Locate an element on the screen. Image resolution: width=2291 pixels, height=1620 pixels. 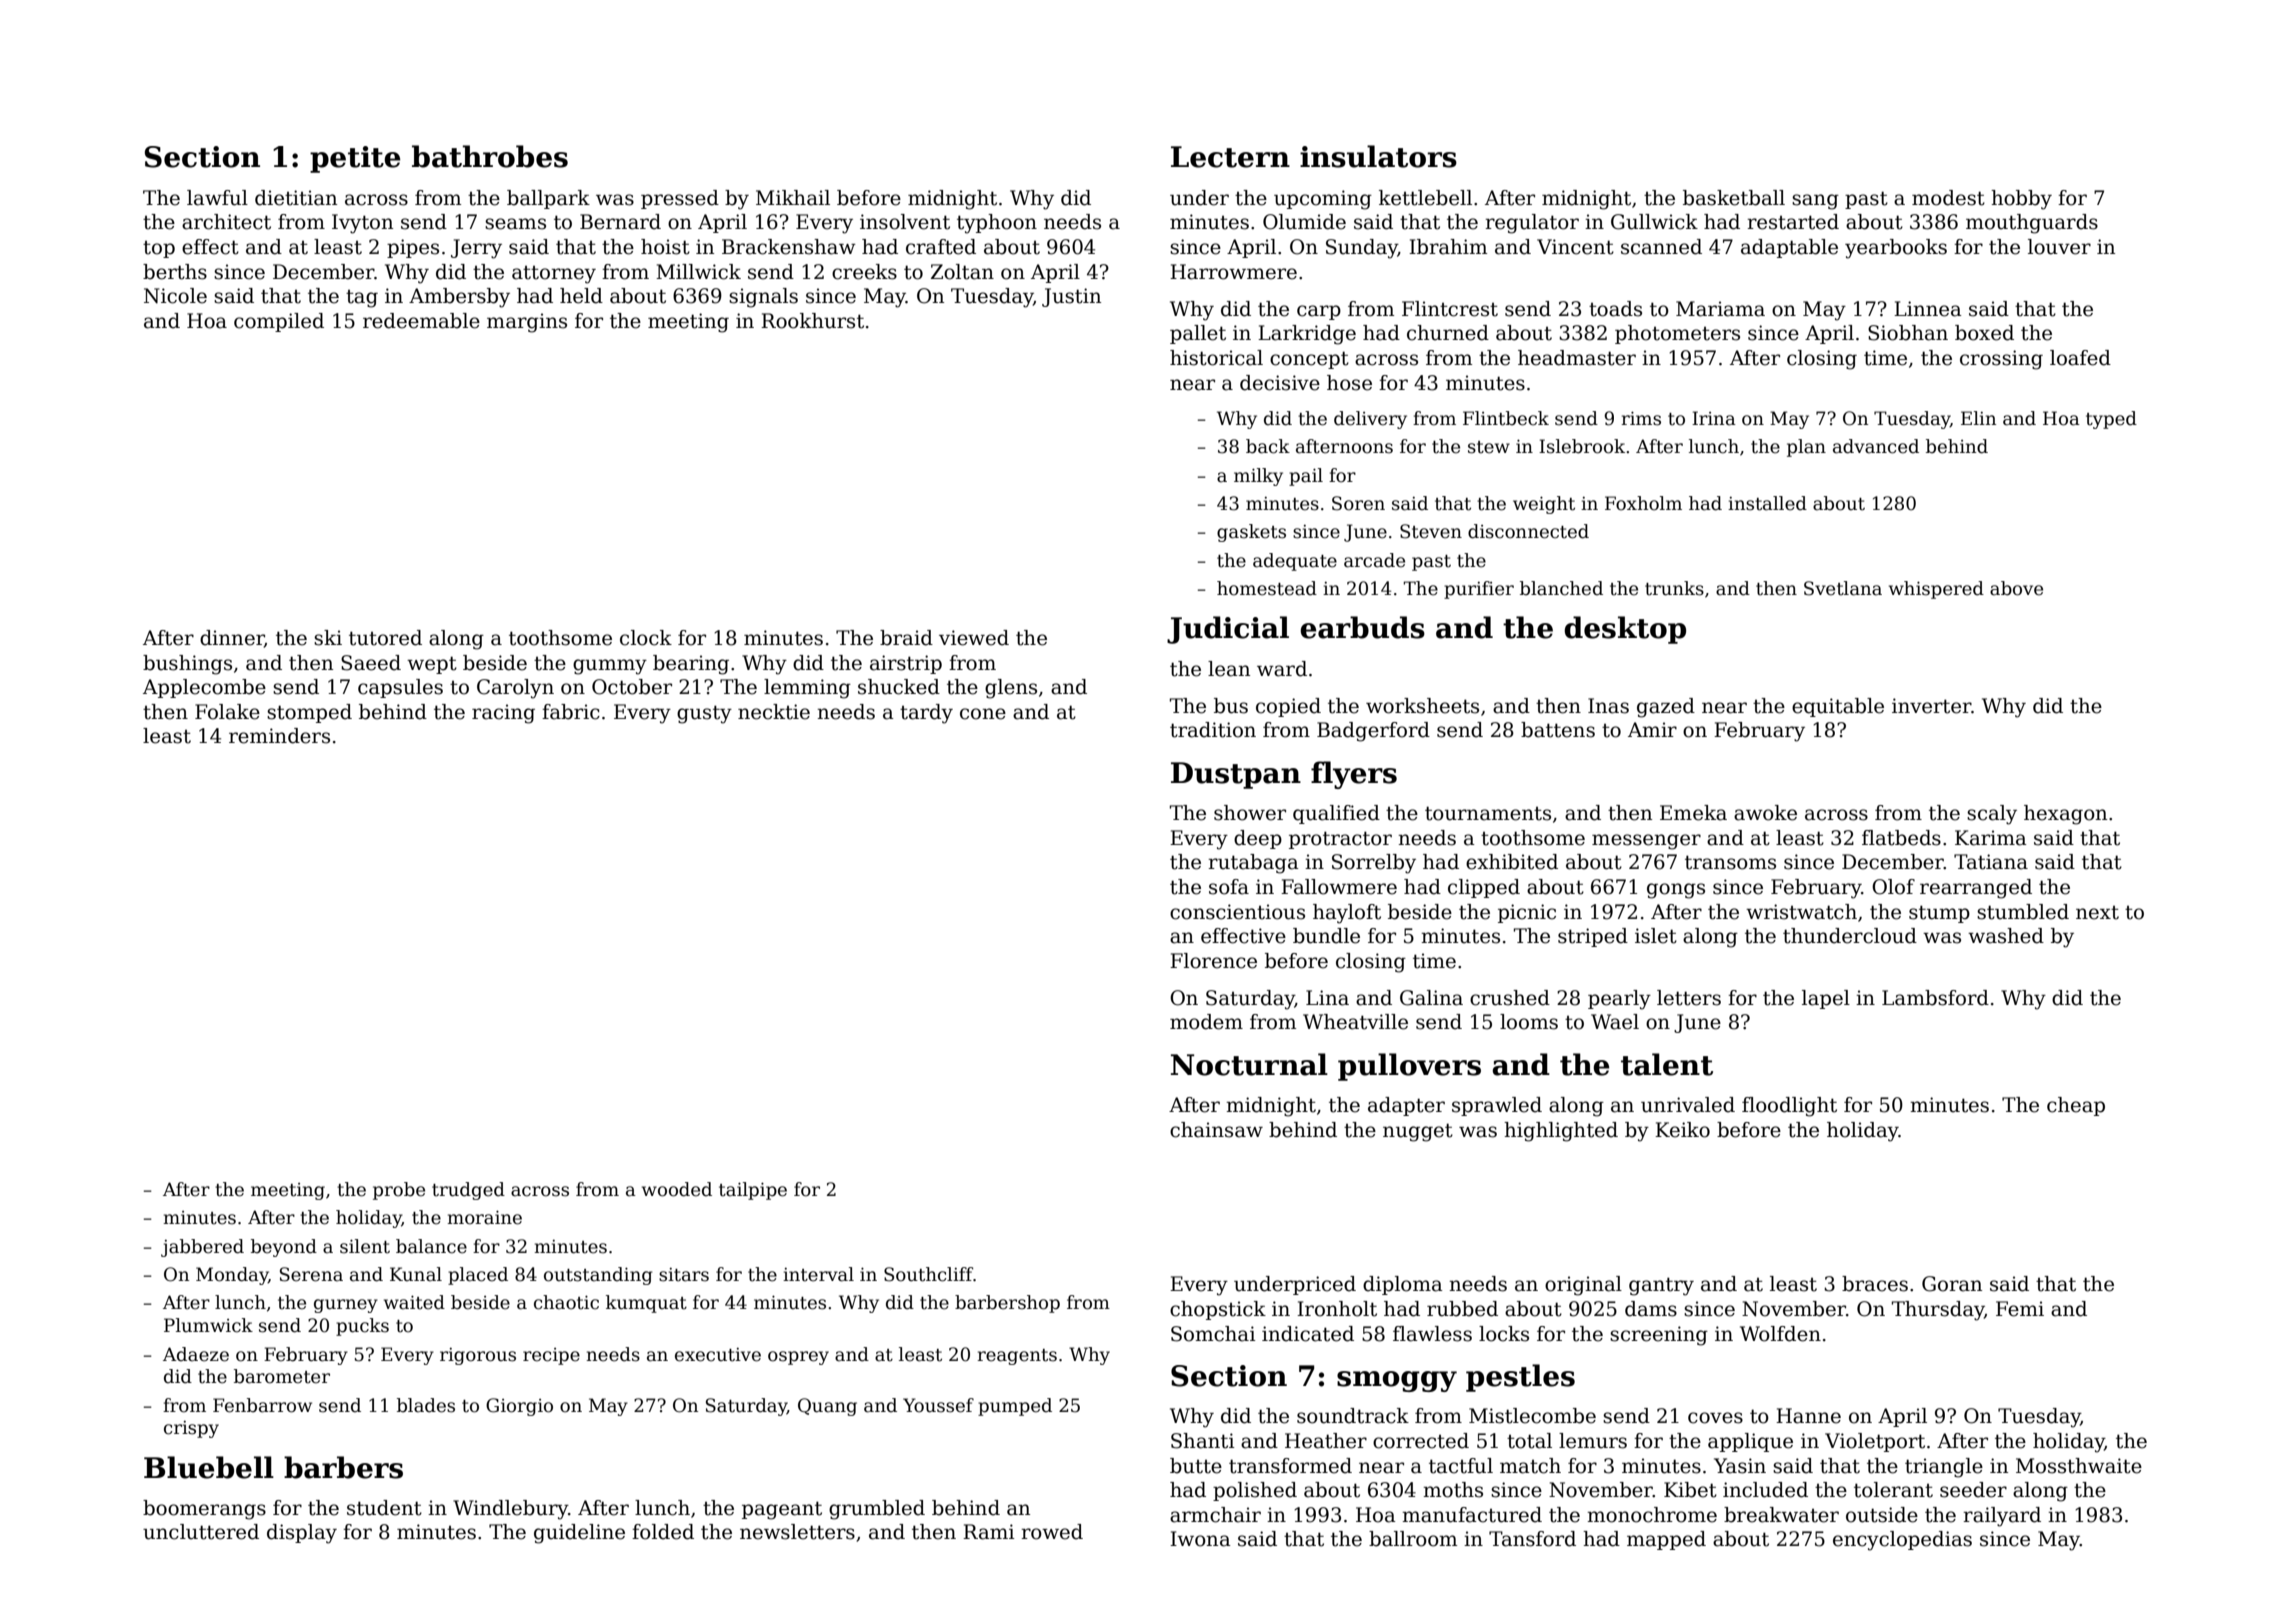
redeemable is located at coordinates (421, 321).
